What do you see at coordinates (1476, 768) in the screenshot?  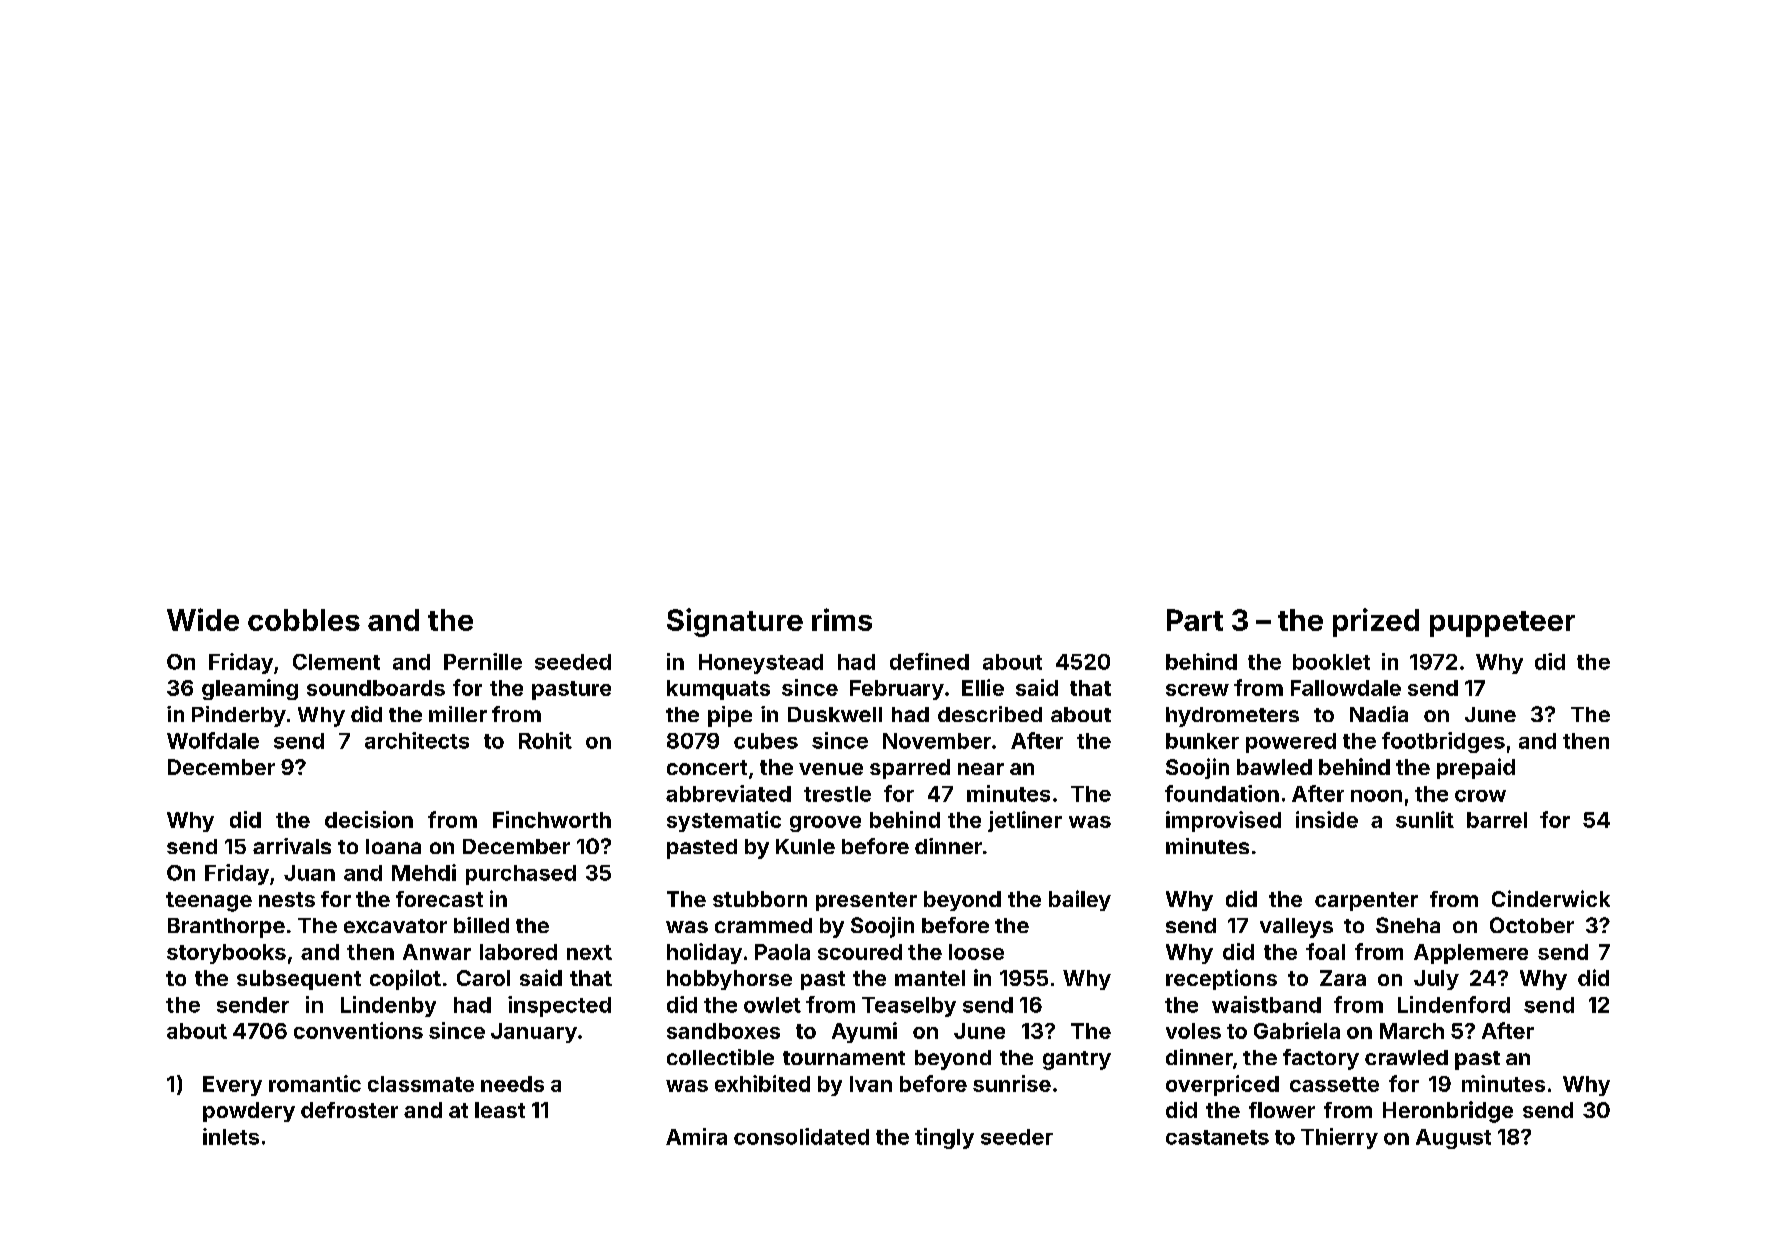 I see `prepaid` at bounding box center [1476, 768].
